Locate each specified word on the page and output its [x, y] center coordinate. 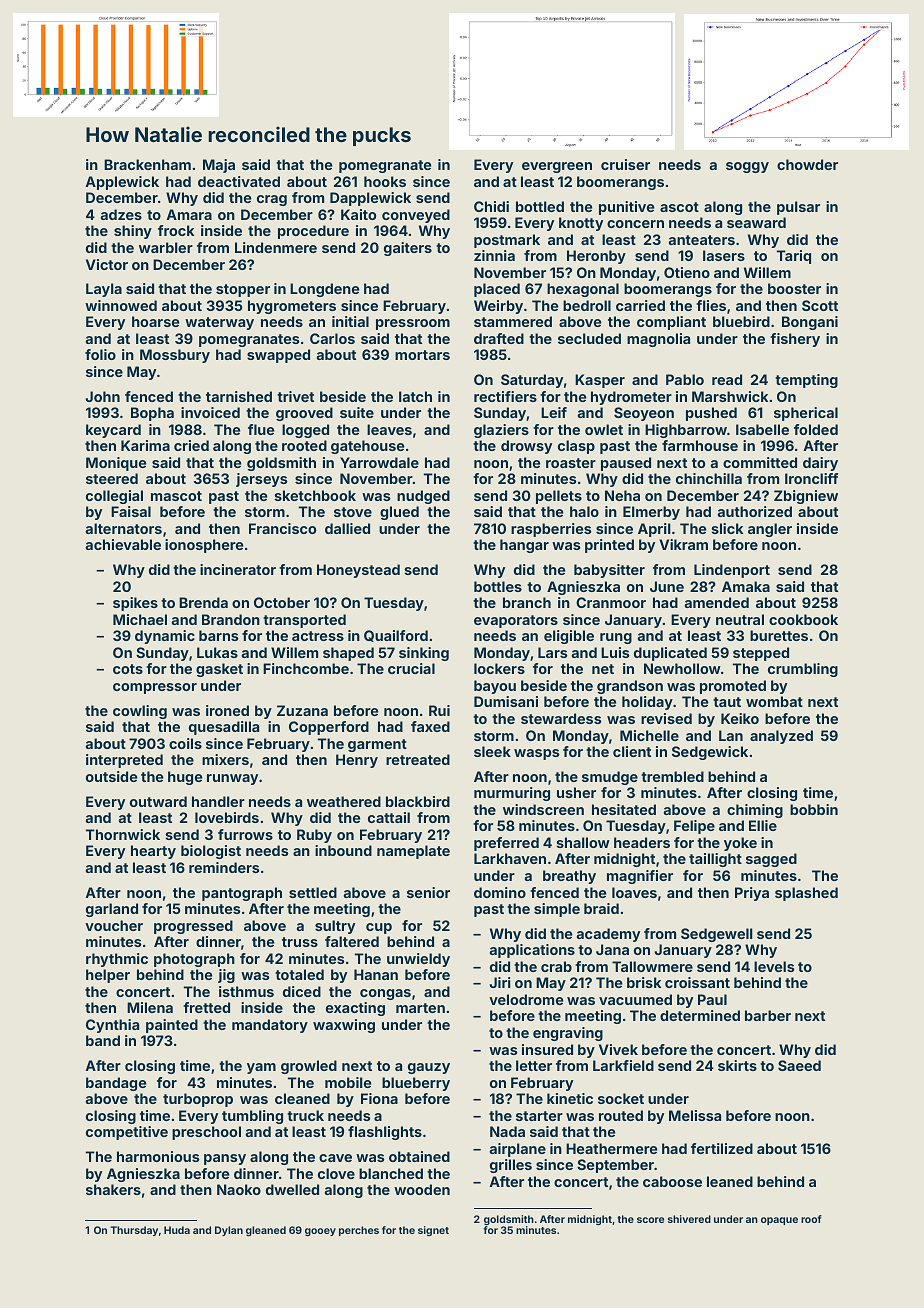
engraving [568, 1034]
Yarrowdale [379, 462]
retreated [418, 759]
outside [111, 776]
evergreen [557, 167]
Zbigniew [806, 497]
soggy [747, 167]
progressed [193, 927]
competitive [127, 1133]
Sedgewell [717, 935]
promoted [733, 687]
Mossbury [175, 356]
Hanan [376, 974]
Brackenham [147, 164]
